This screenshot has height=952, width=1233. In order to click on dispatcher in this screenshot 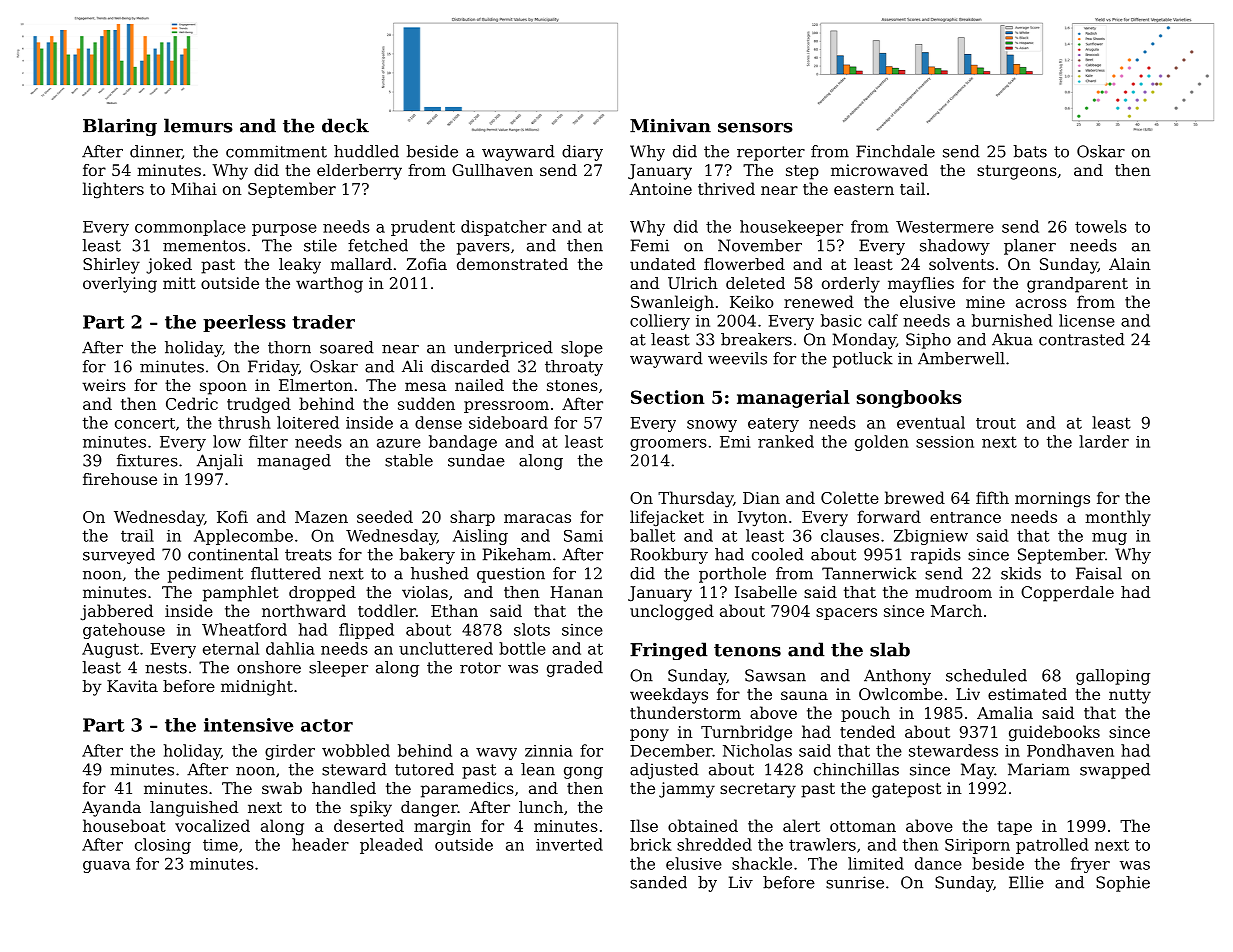, I will do `click(504, 228)`.
